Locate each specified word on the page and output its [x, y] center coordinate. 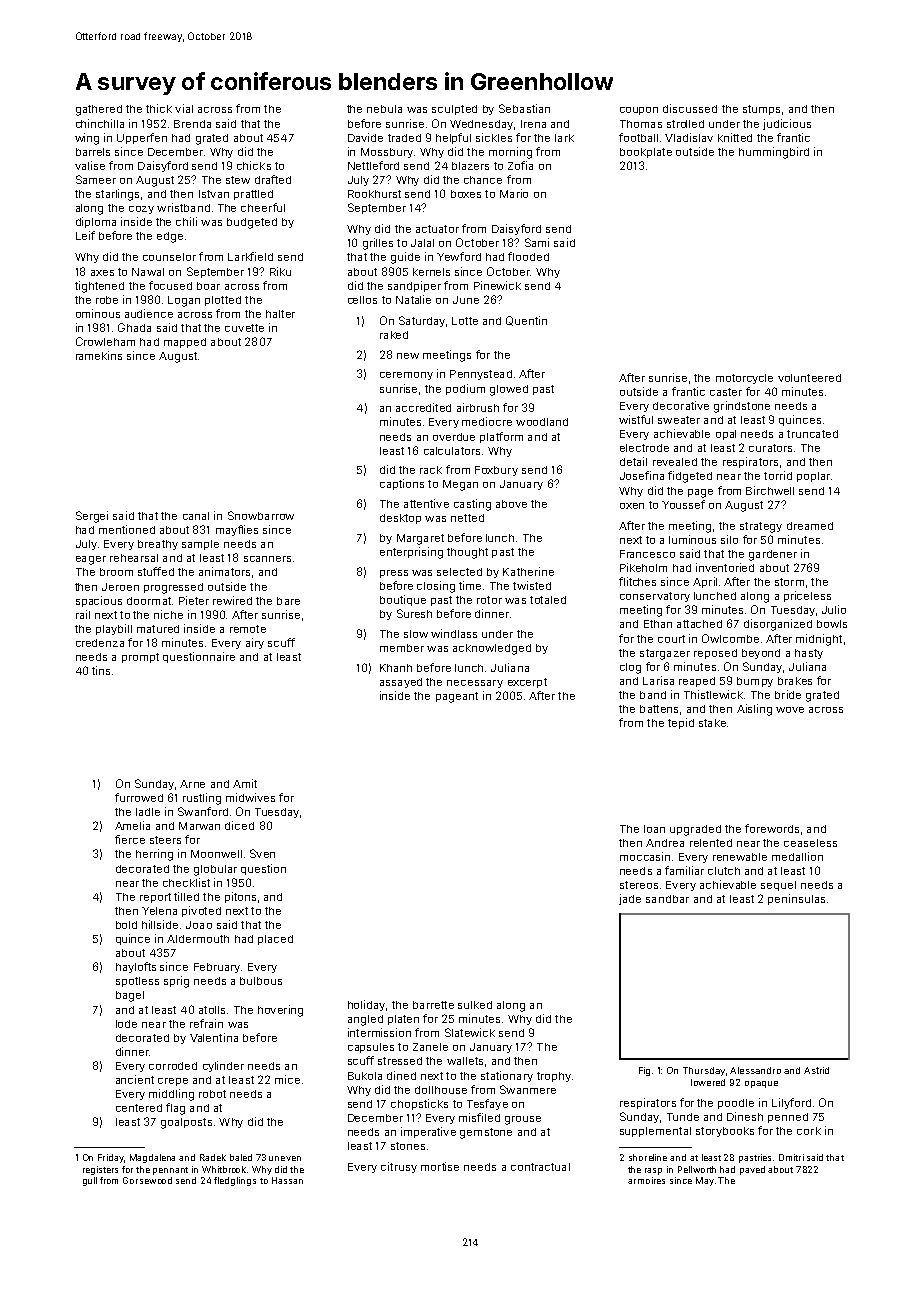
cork [809, 1131]
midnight [819, 640]
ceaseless [810, 843]
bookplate [646, 153]
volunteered [809, 378]
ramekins [99, 355]
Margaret [420, 539]
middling [171, 1095]
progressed [173, 588]
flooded [528, 256]
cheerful [263, 207]
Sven [262, 853]
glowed [509, 390]
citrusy [399, 1167]
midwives [250, 797]
